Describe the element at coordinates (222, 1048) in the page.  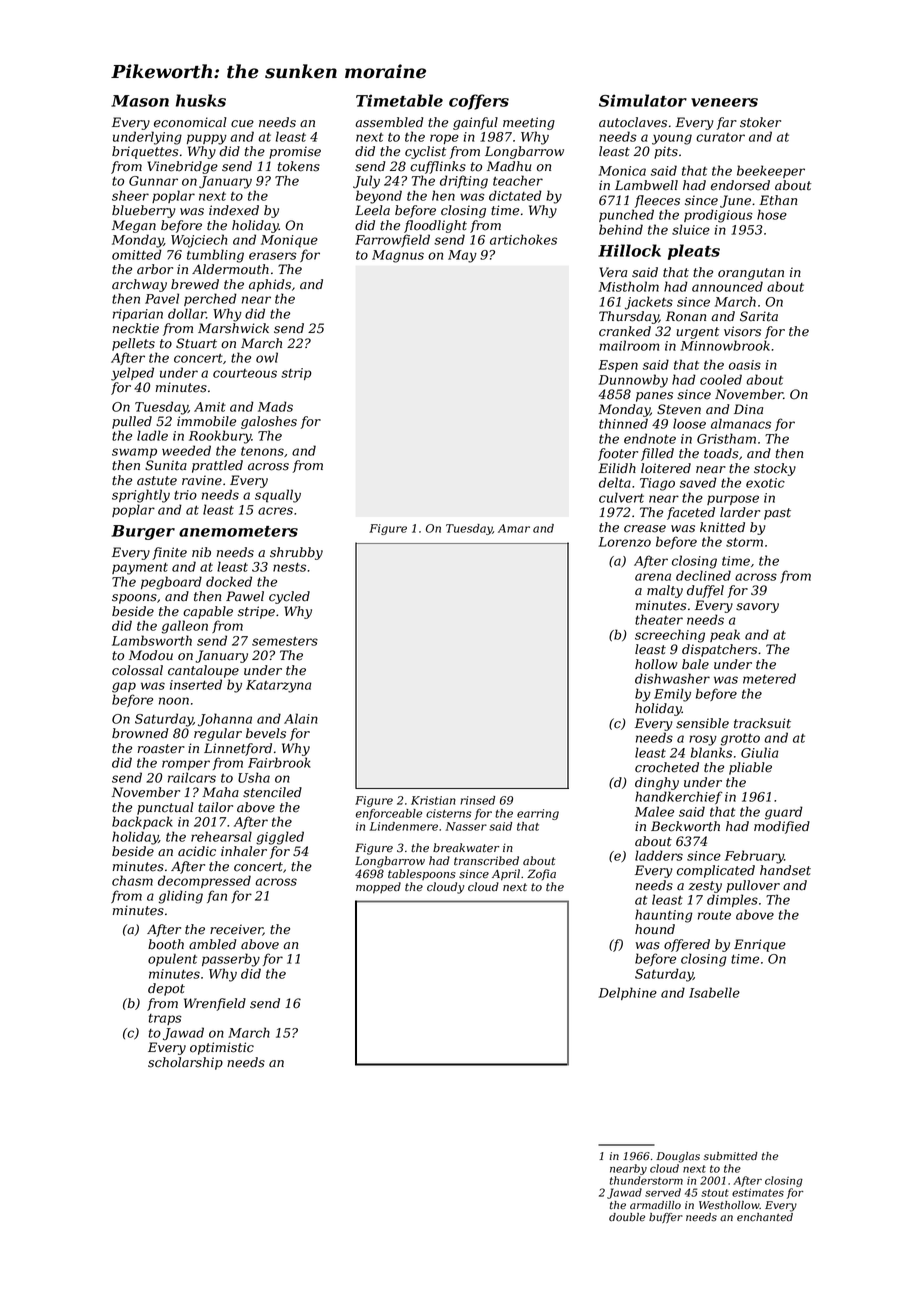
I see `optimistic` at that location.
